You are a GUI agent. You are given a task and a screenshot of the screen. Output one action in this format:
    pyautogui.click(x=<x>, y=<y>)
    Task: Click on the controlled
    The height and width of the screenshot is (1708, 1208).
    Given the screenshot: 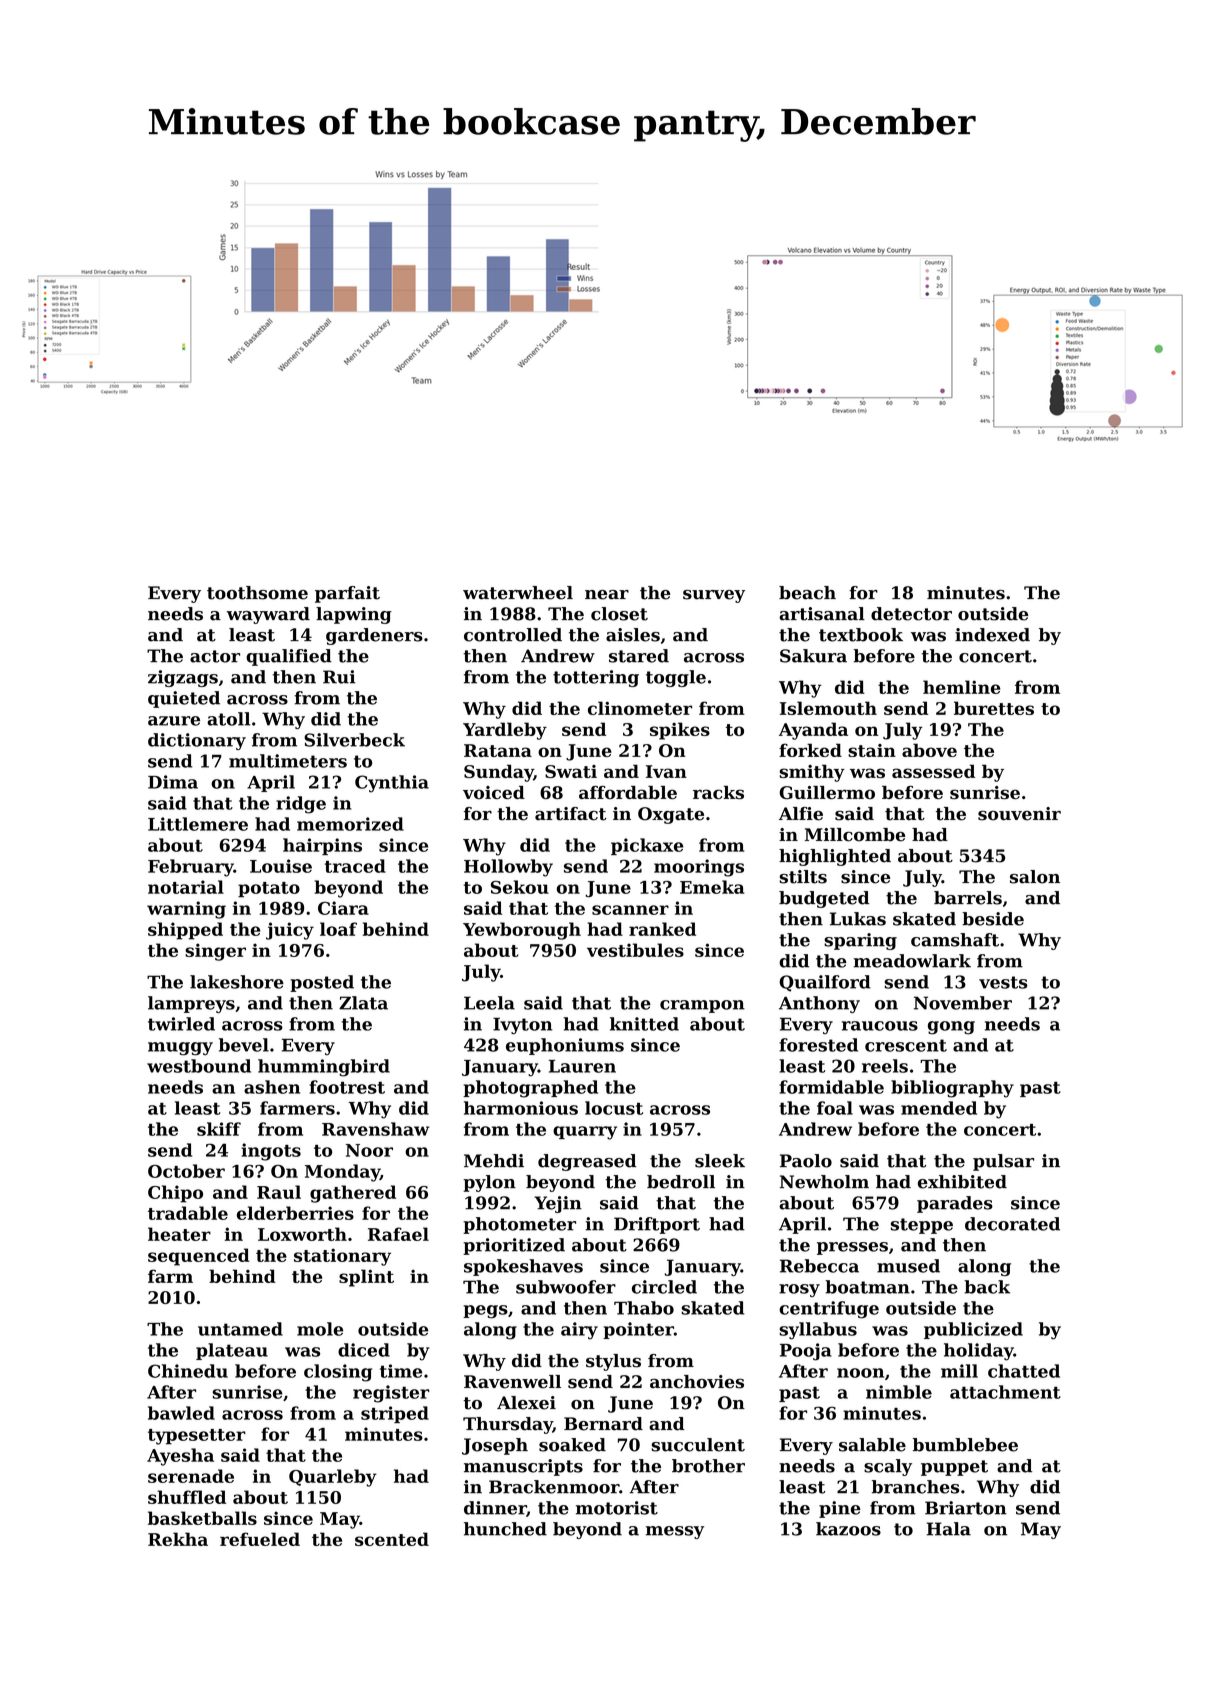 What is the action you would take?
    pyautogui.click(x=513, y=635)
